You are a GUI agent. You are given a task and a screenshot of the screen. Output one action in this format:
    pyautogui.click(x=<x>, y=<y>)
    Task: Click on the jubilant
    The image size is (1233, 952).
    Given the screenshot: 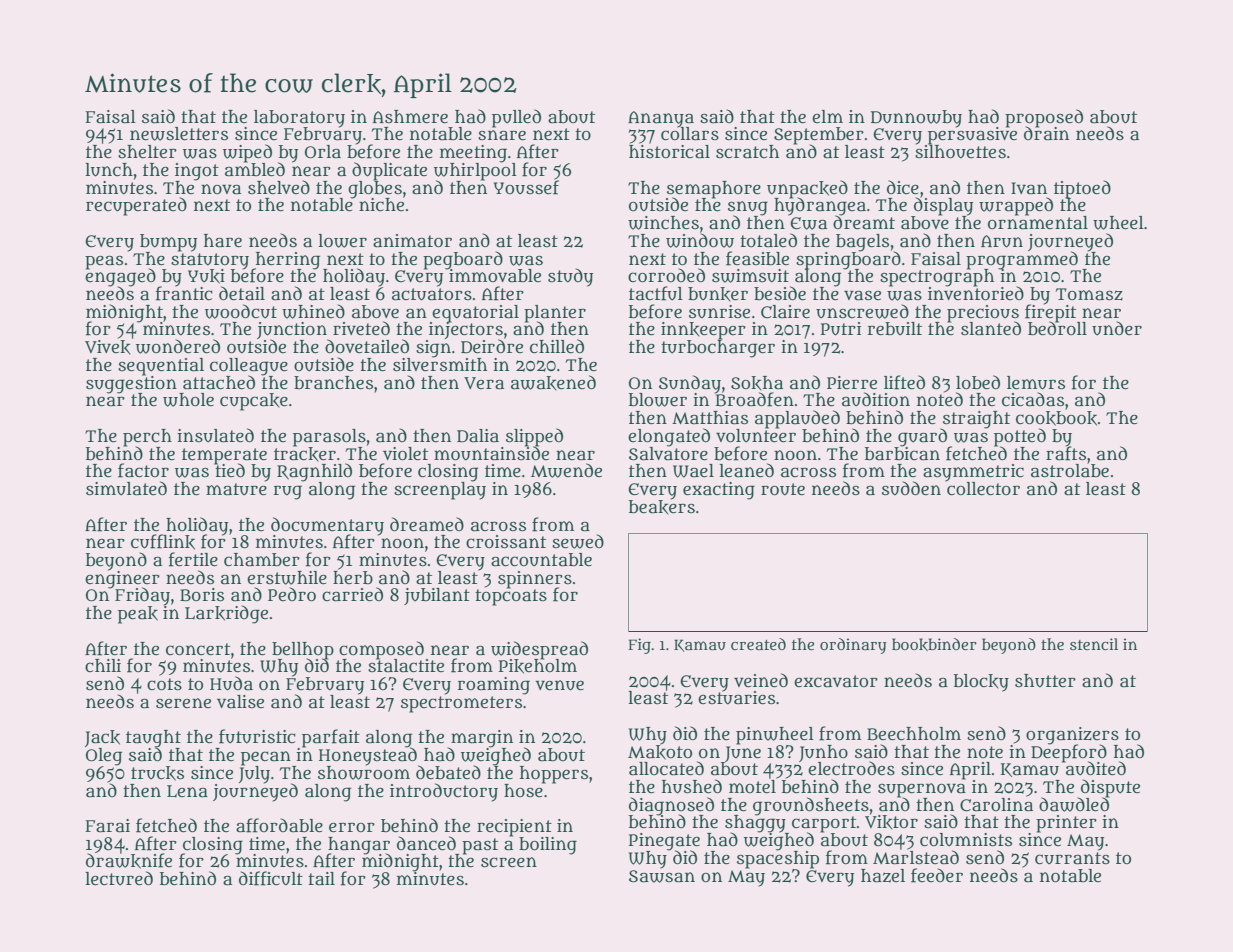 What is the action you would take?
    pyautogui.click(x=437, y=596)
